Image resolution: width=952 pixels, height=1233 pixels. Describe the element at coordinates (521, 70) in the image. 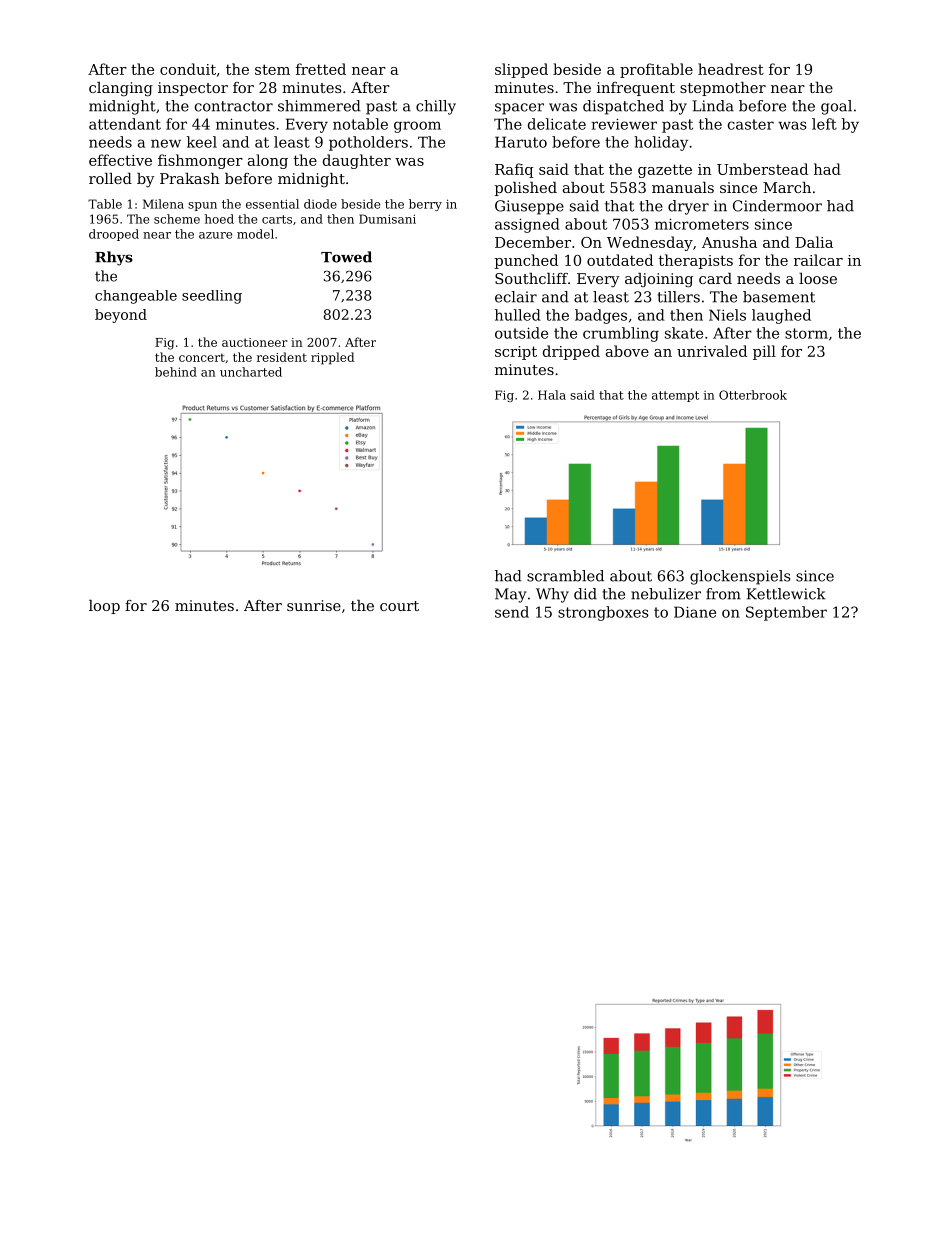

I see `slipped` at that location.
